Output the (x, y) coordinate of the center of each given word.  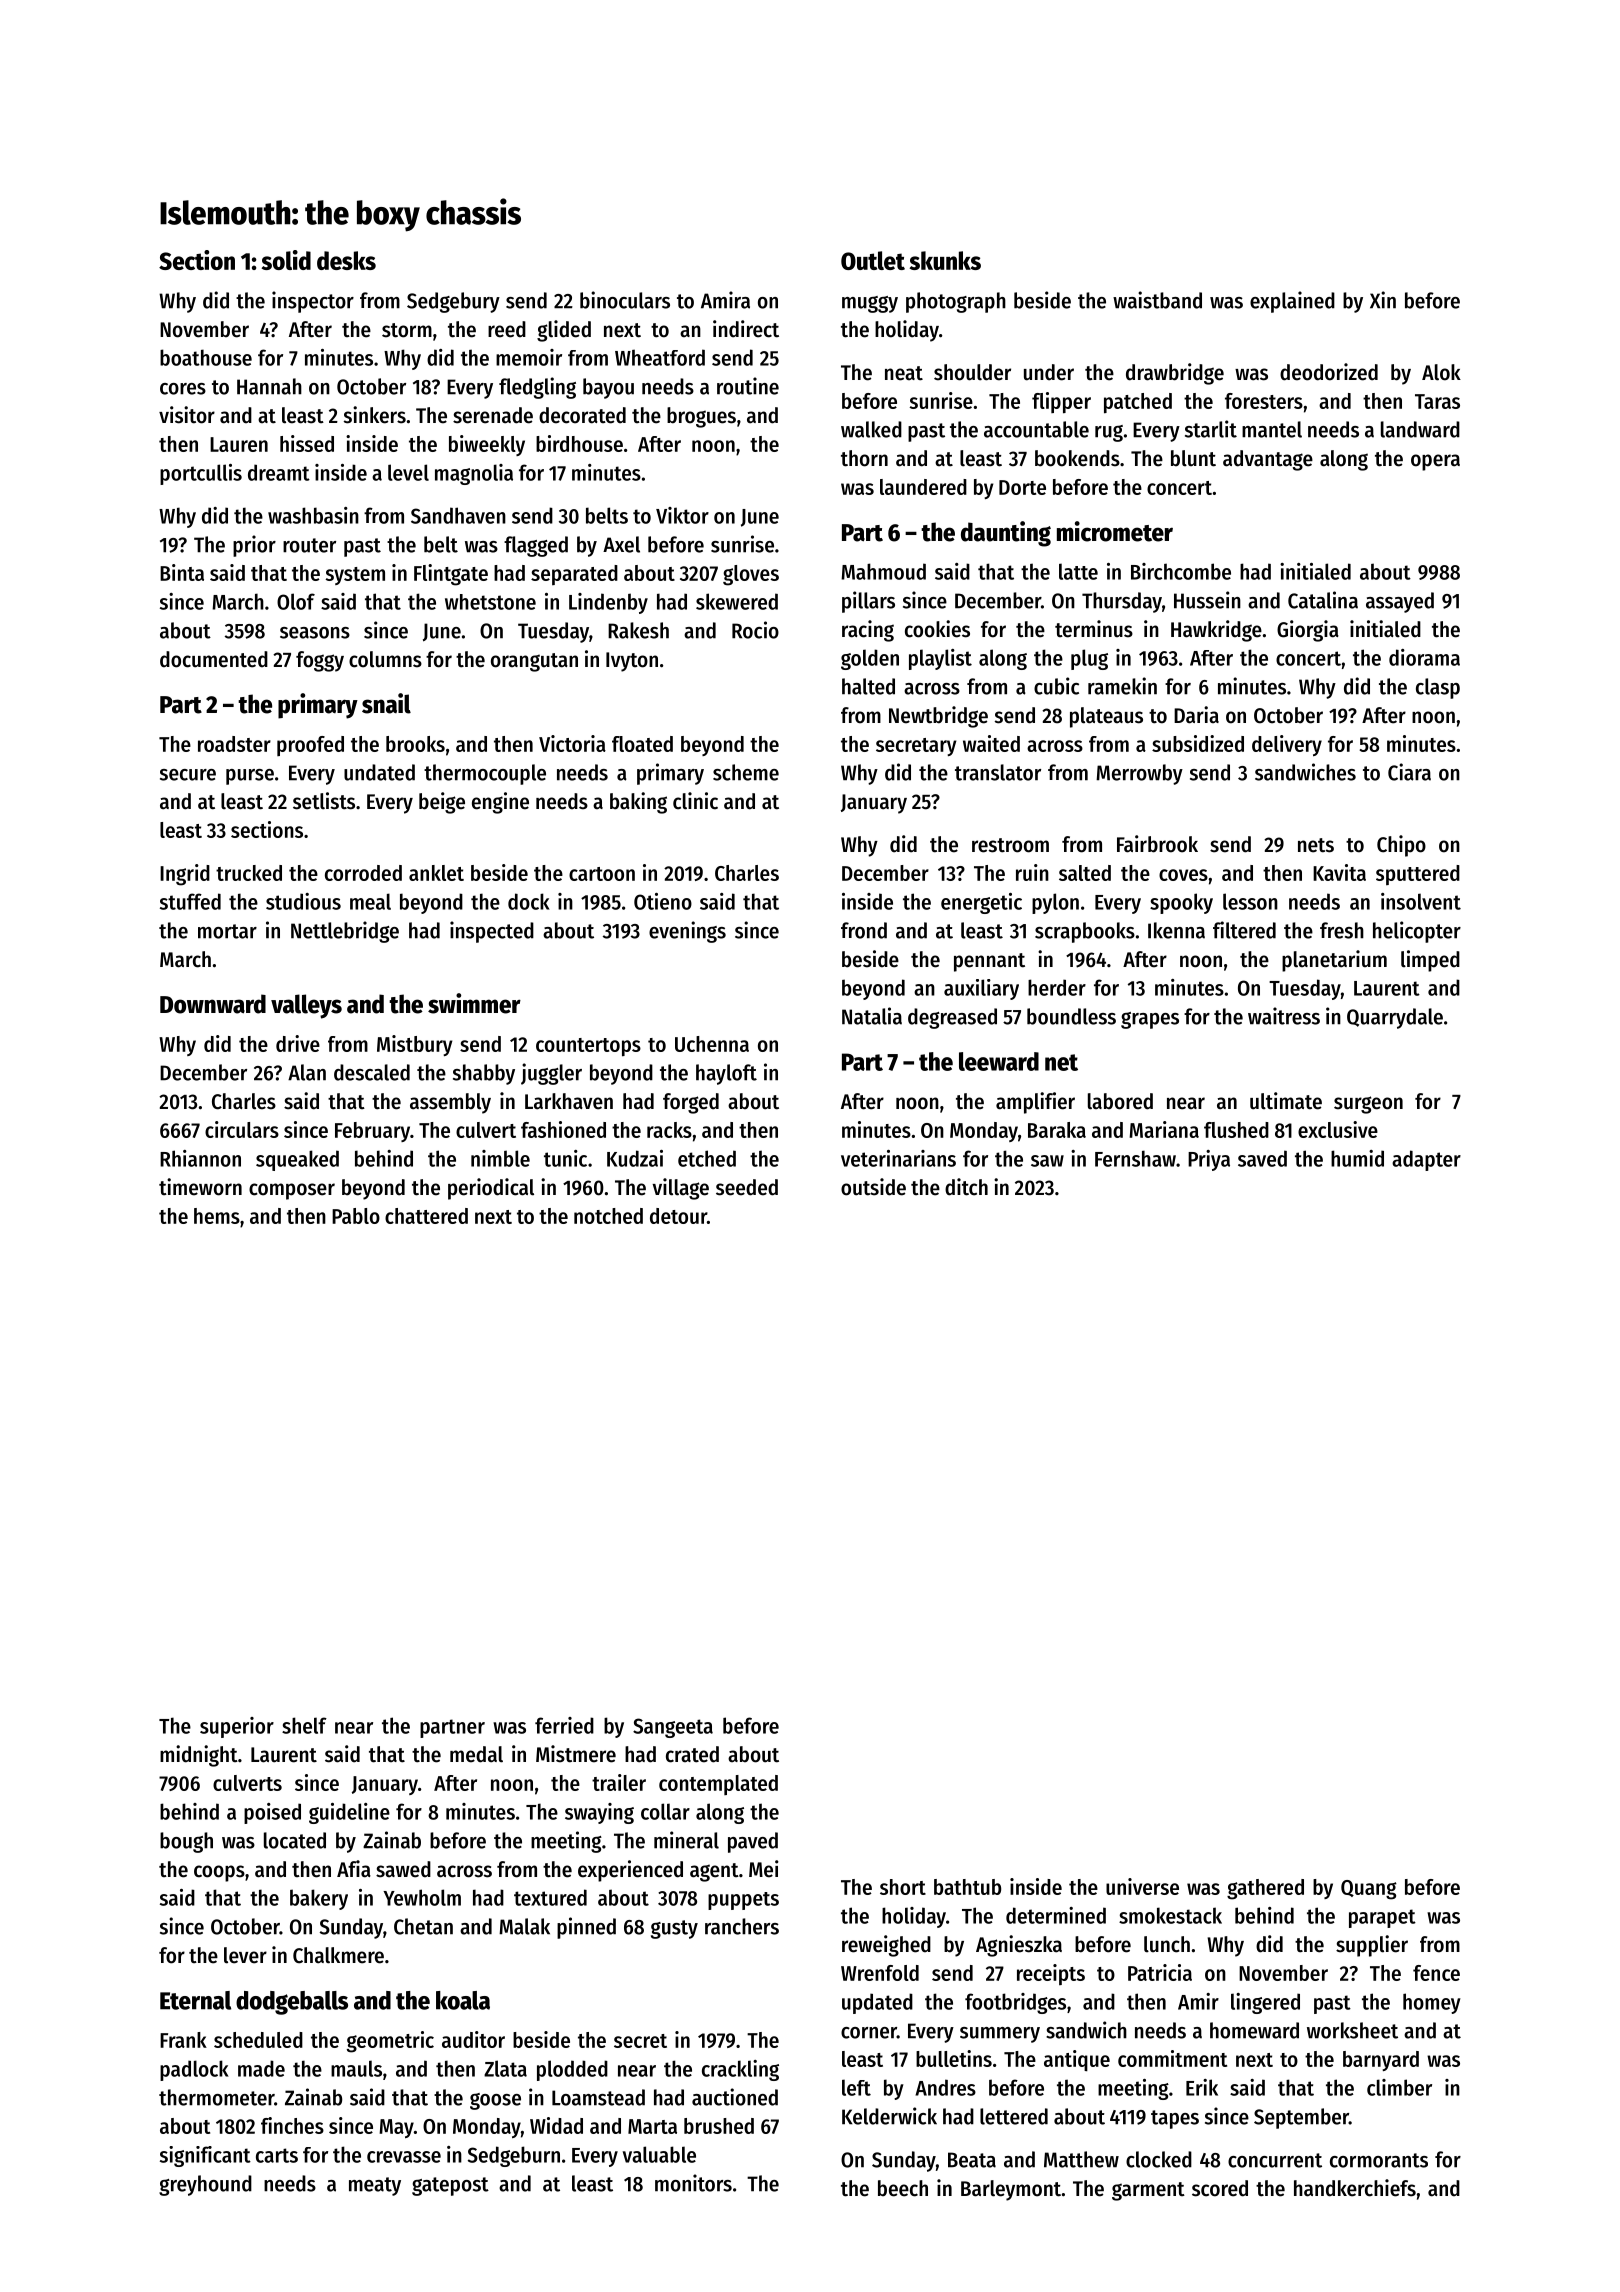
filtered (1244, 930)
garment (1148, 2191)
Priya (1209, 1160)
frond (864, 930)
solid (286, 260)
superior (237, 1727)
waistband (1157, 300)
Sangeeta (673, 1728)
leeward (999, 1061)
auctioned (735, 2097)
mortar (227, 931)
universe (1142, 1886)
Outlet (873, 260)
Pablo (356, 1216)
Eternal (195, 2000)
